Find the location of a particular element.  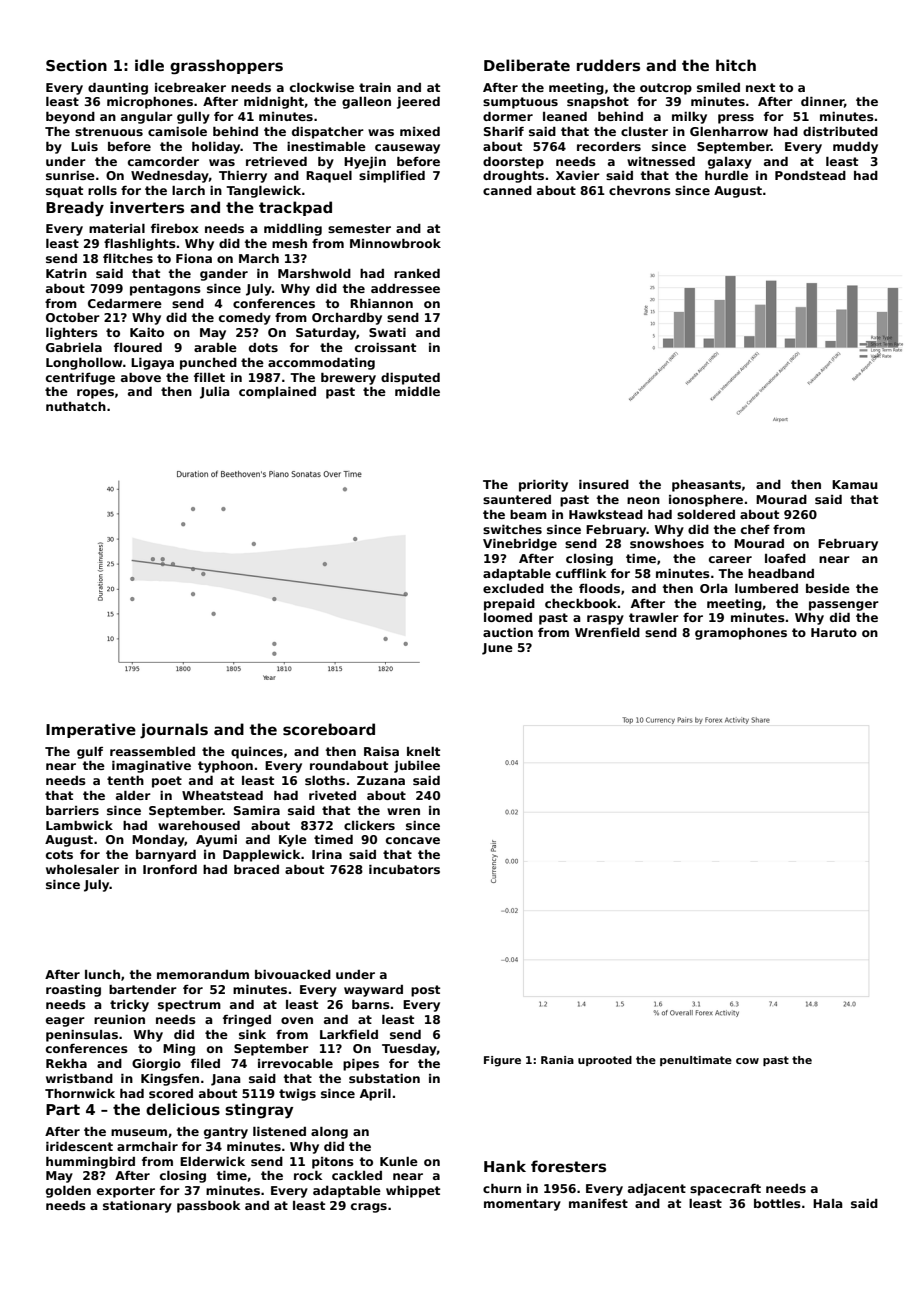

stationary is located at coordinates (137, 1207).
